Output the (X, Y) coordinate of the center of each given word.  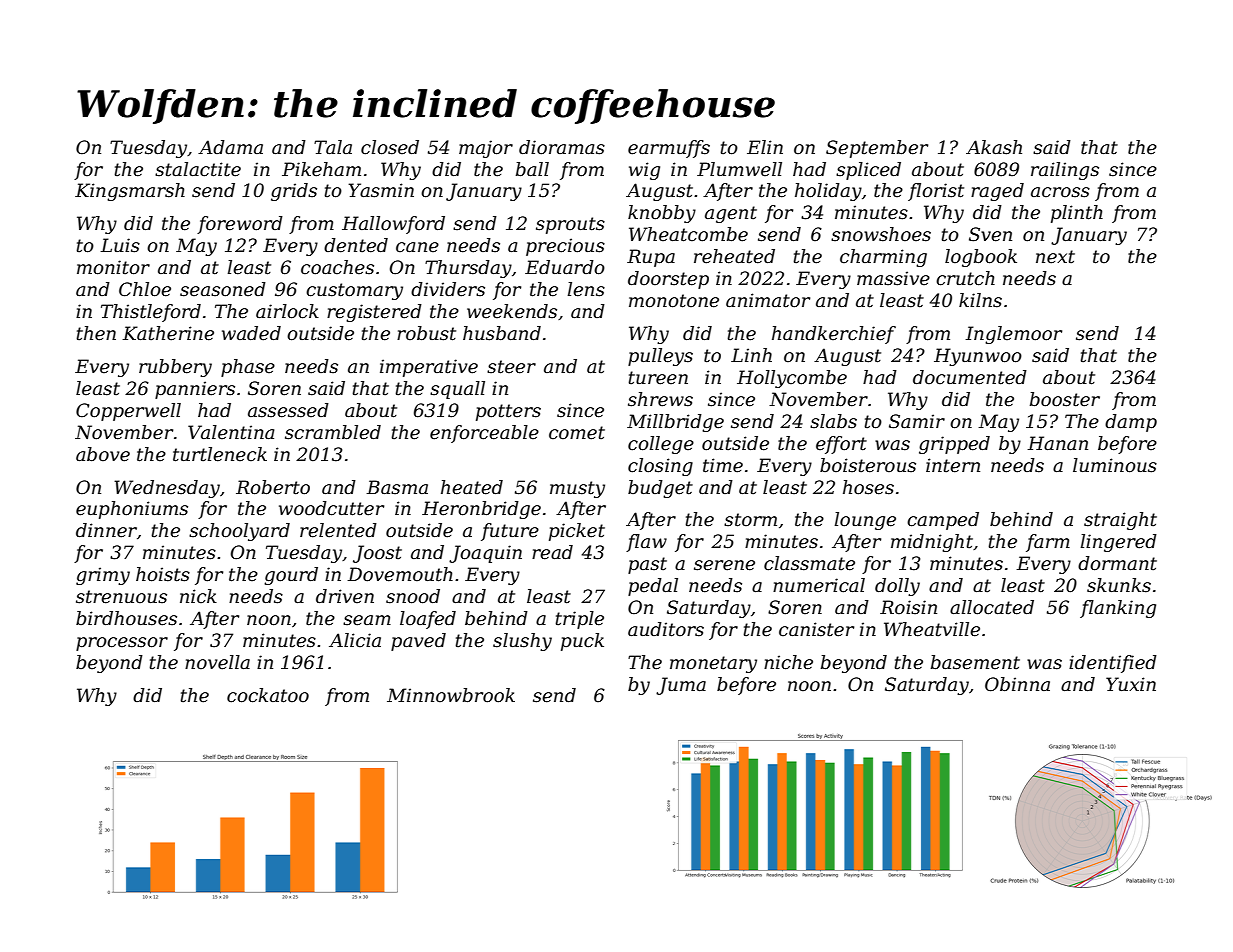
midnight (932, 543)
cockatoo (268, 695)
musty (577, 489)
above (103, 454)
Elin (765, 147)
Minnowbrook (451, 695)
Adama (230, 147)
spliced (868, 171)
